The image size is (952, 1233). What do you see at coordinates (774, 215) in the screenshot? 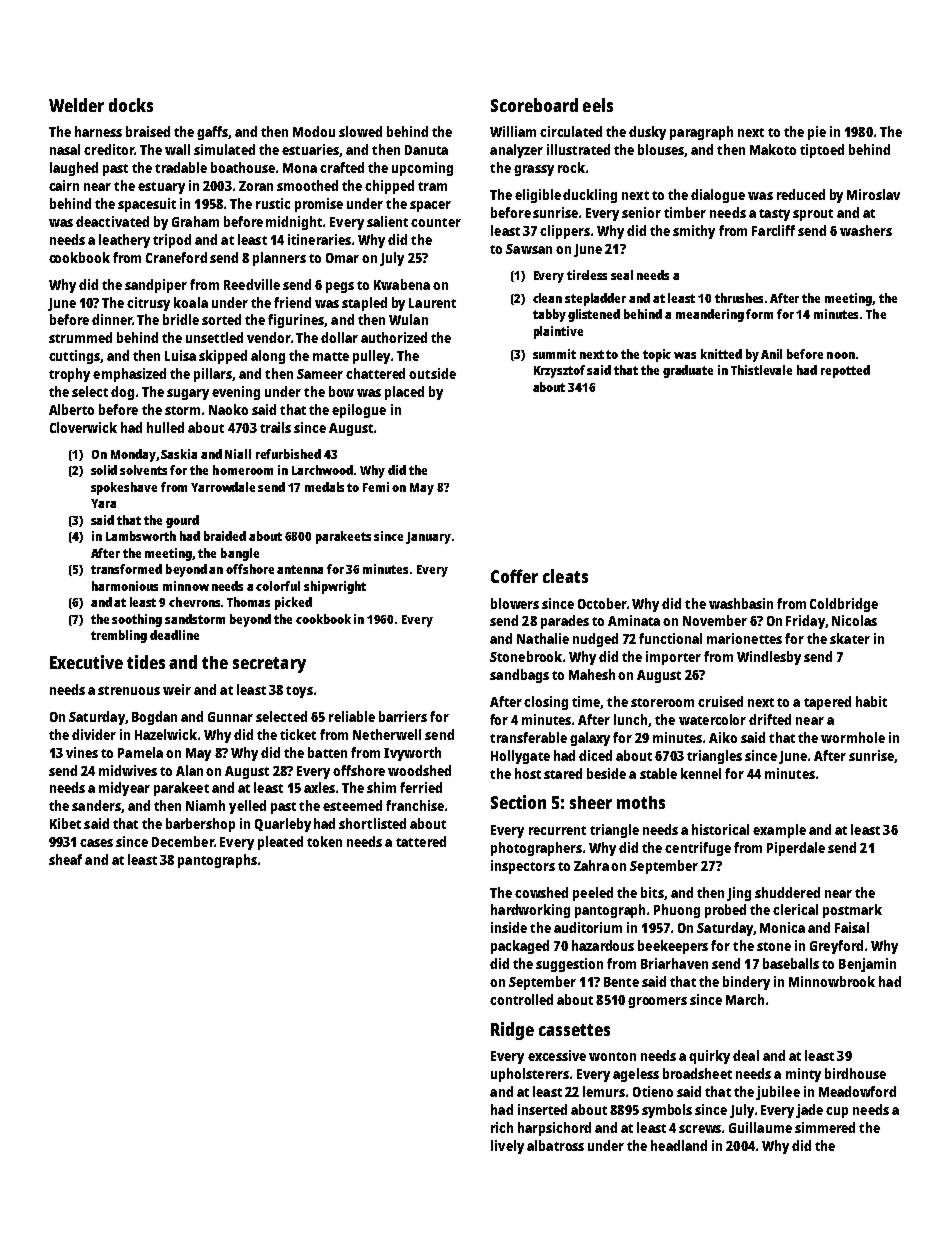
I see `tasty` at bounding box center [774, 215].
